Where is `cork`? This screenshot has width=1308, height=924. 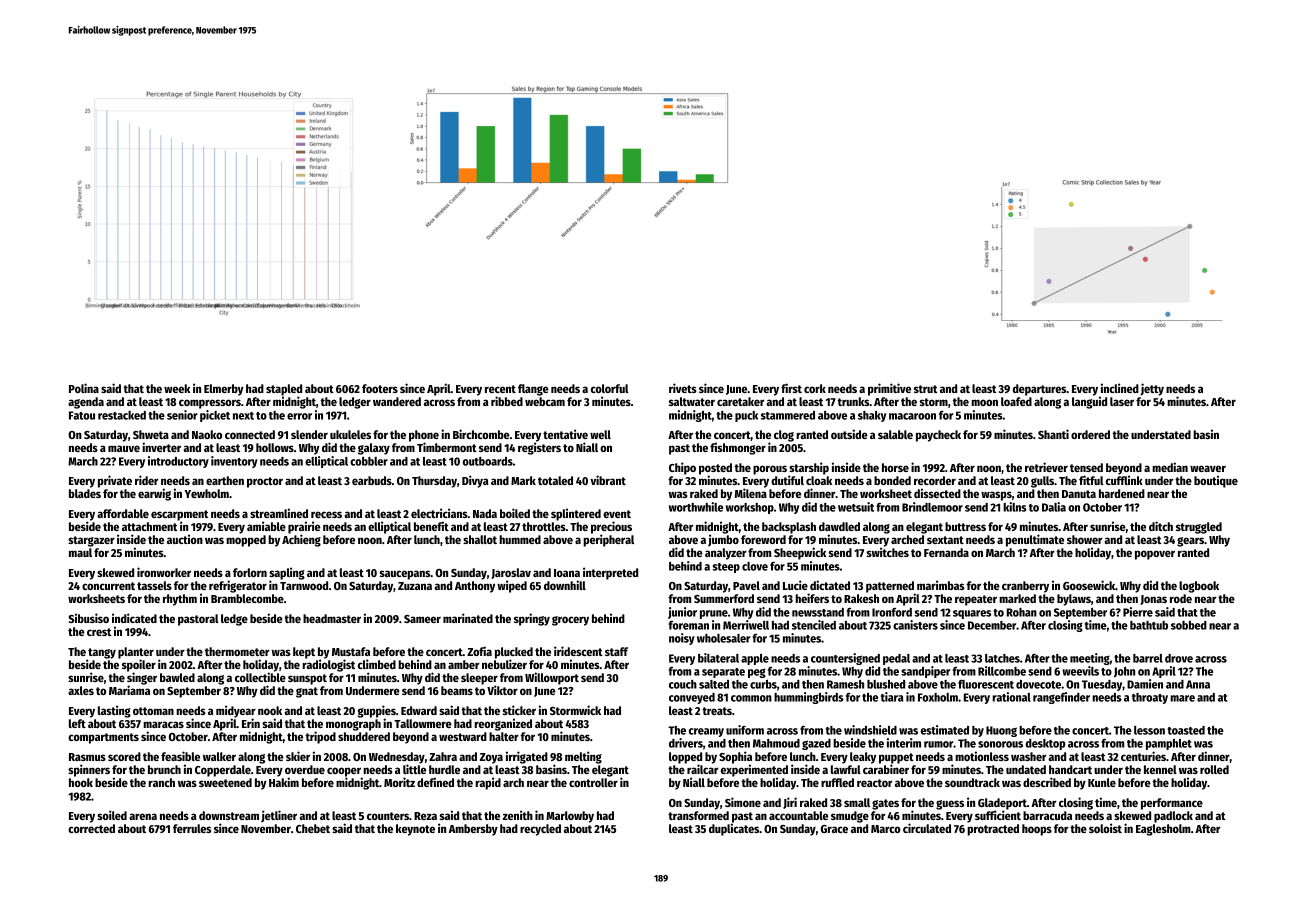 cork is located at coordinates (815, 388).
